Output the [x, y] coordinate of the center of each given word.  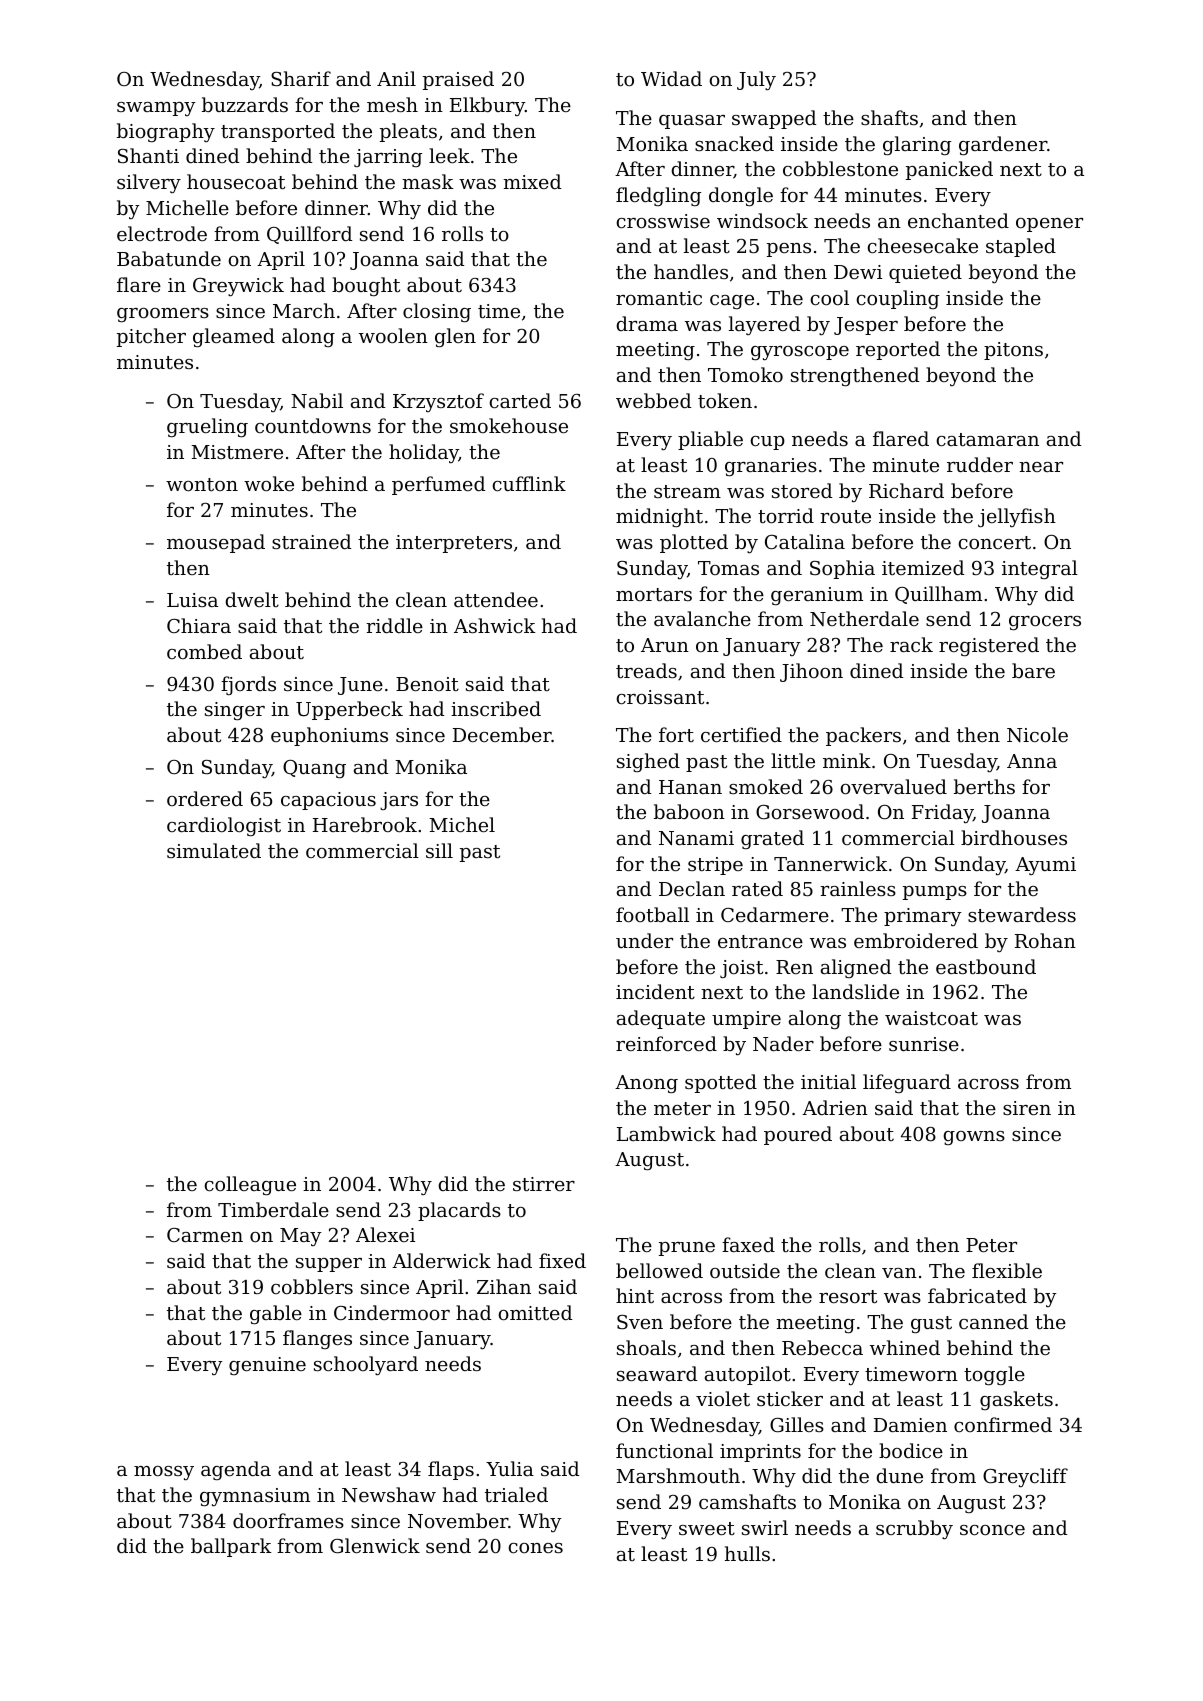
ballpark [231, 1547]
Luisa [192, 600]
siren [1027, 1108]
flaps [451, 1470]
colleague [250, 1185]
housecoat [236, 181]
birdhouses [1014, 837]
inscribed [496, 708]
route [845, 516]
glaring [917, 145]
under [644, 940]
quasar [692, 122]
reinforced [666, 1043]
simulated [214, 850]
